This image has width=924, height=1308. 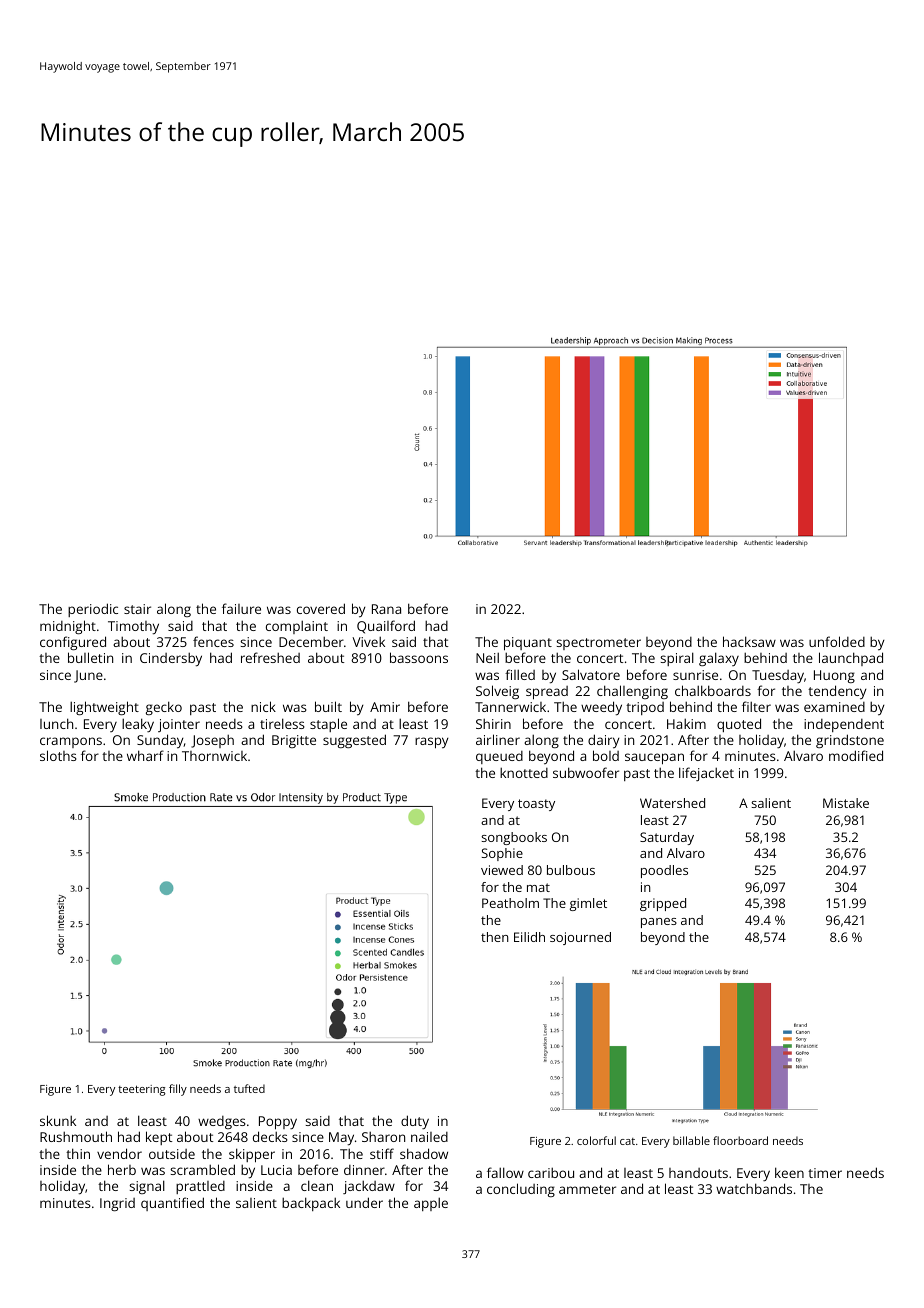 I want to click on tufted, so click(x=249, y=1088).
